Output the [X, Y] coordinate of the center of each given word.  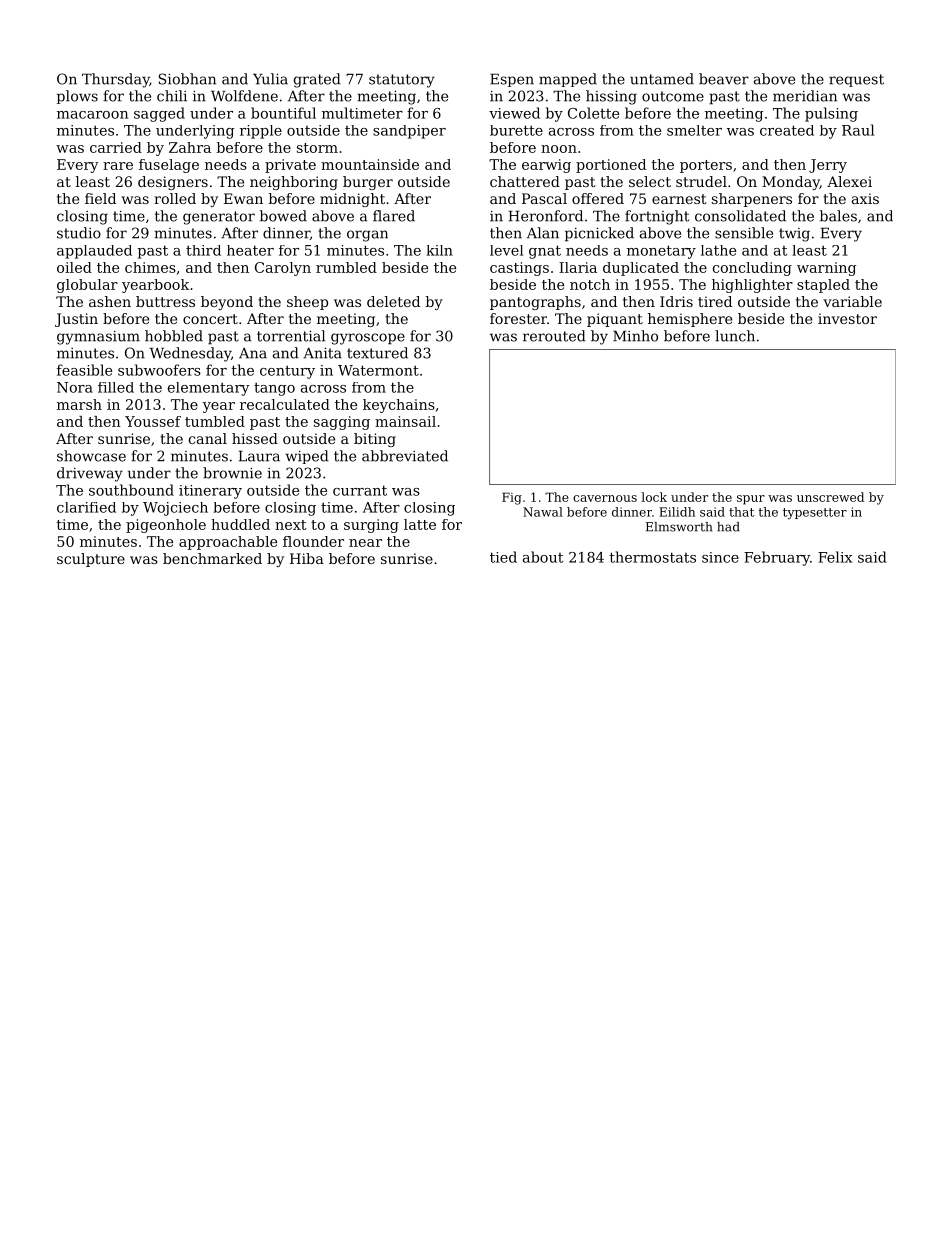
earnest [679, 199]
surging [371, 526]
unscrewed [830, 497]
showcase [91, 456]
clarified [86, 507]
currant [360, 490]
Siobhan [187, 79]
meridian [805, 96]
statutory [402, 81]
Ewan [243, 198]
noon [559, 149]
